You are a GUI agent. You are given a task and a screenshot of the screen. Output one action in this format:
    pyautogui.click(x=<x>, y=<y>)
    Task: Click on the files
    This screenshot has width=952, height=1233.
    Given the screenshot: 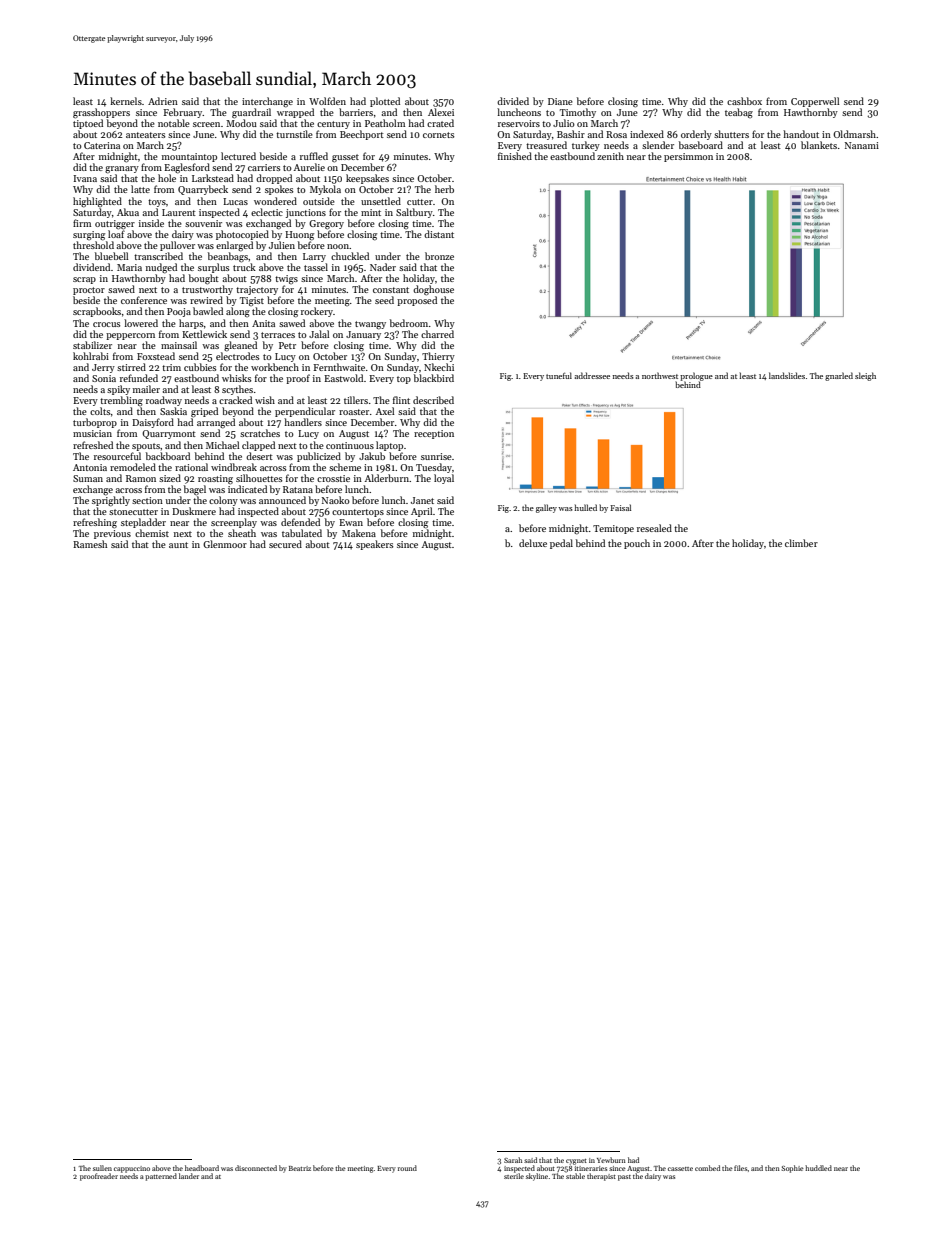 What is the action you would take?
    pyautogui.click(x=741, y=1168)
